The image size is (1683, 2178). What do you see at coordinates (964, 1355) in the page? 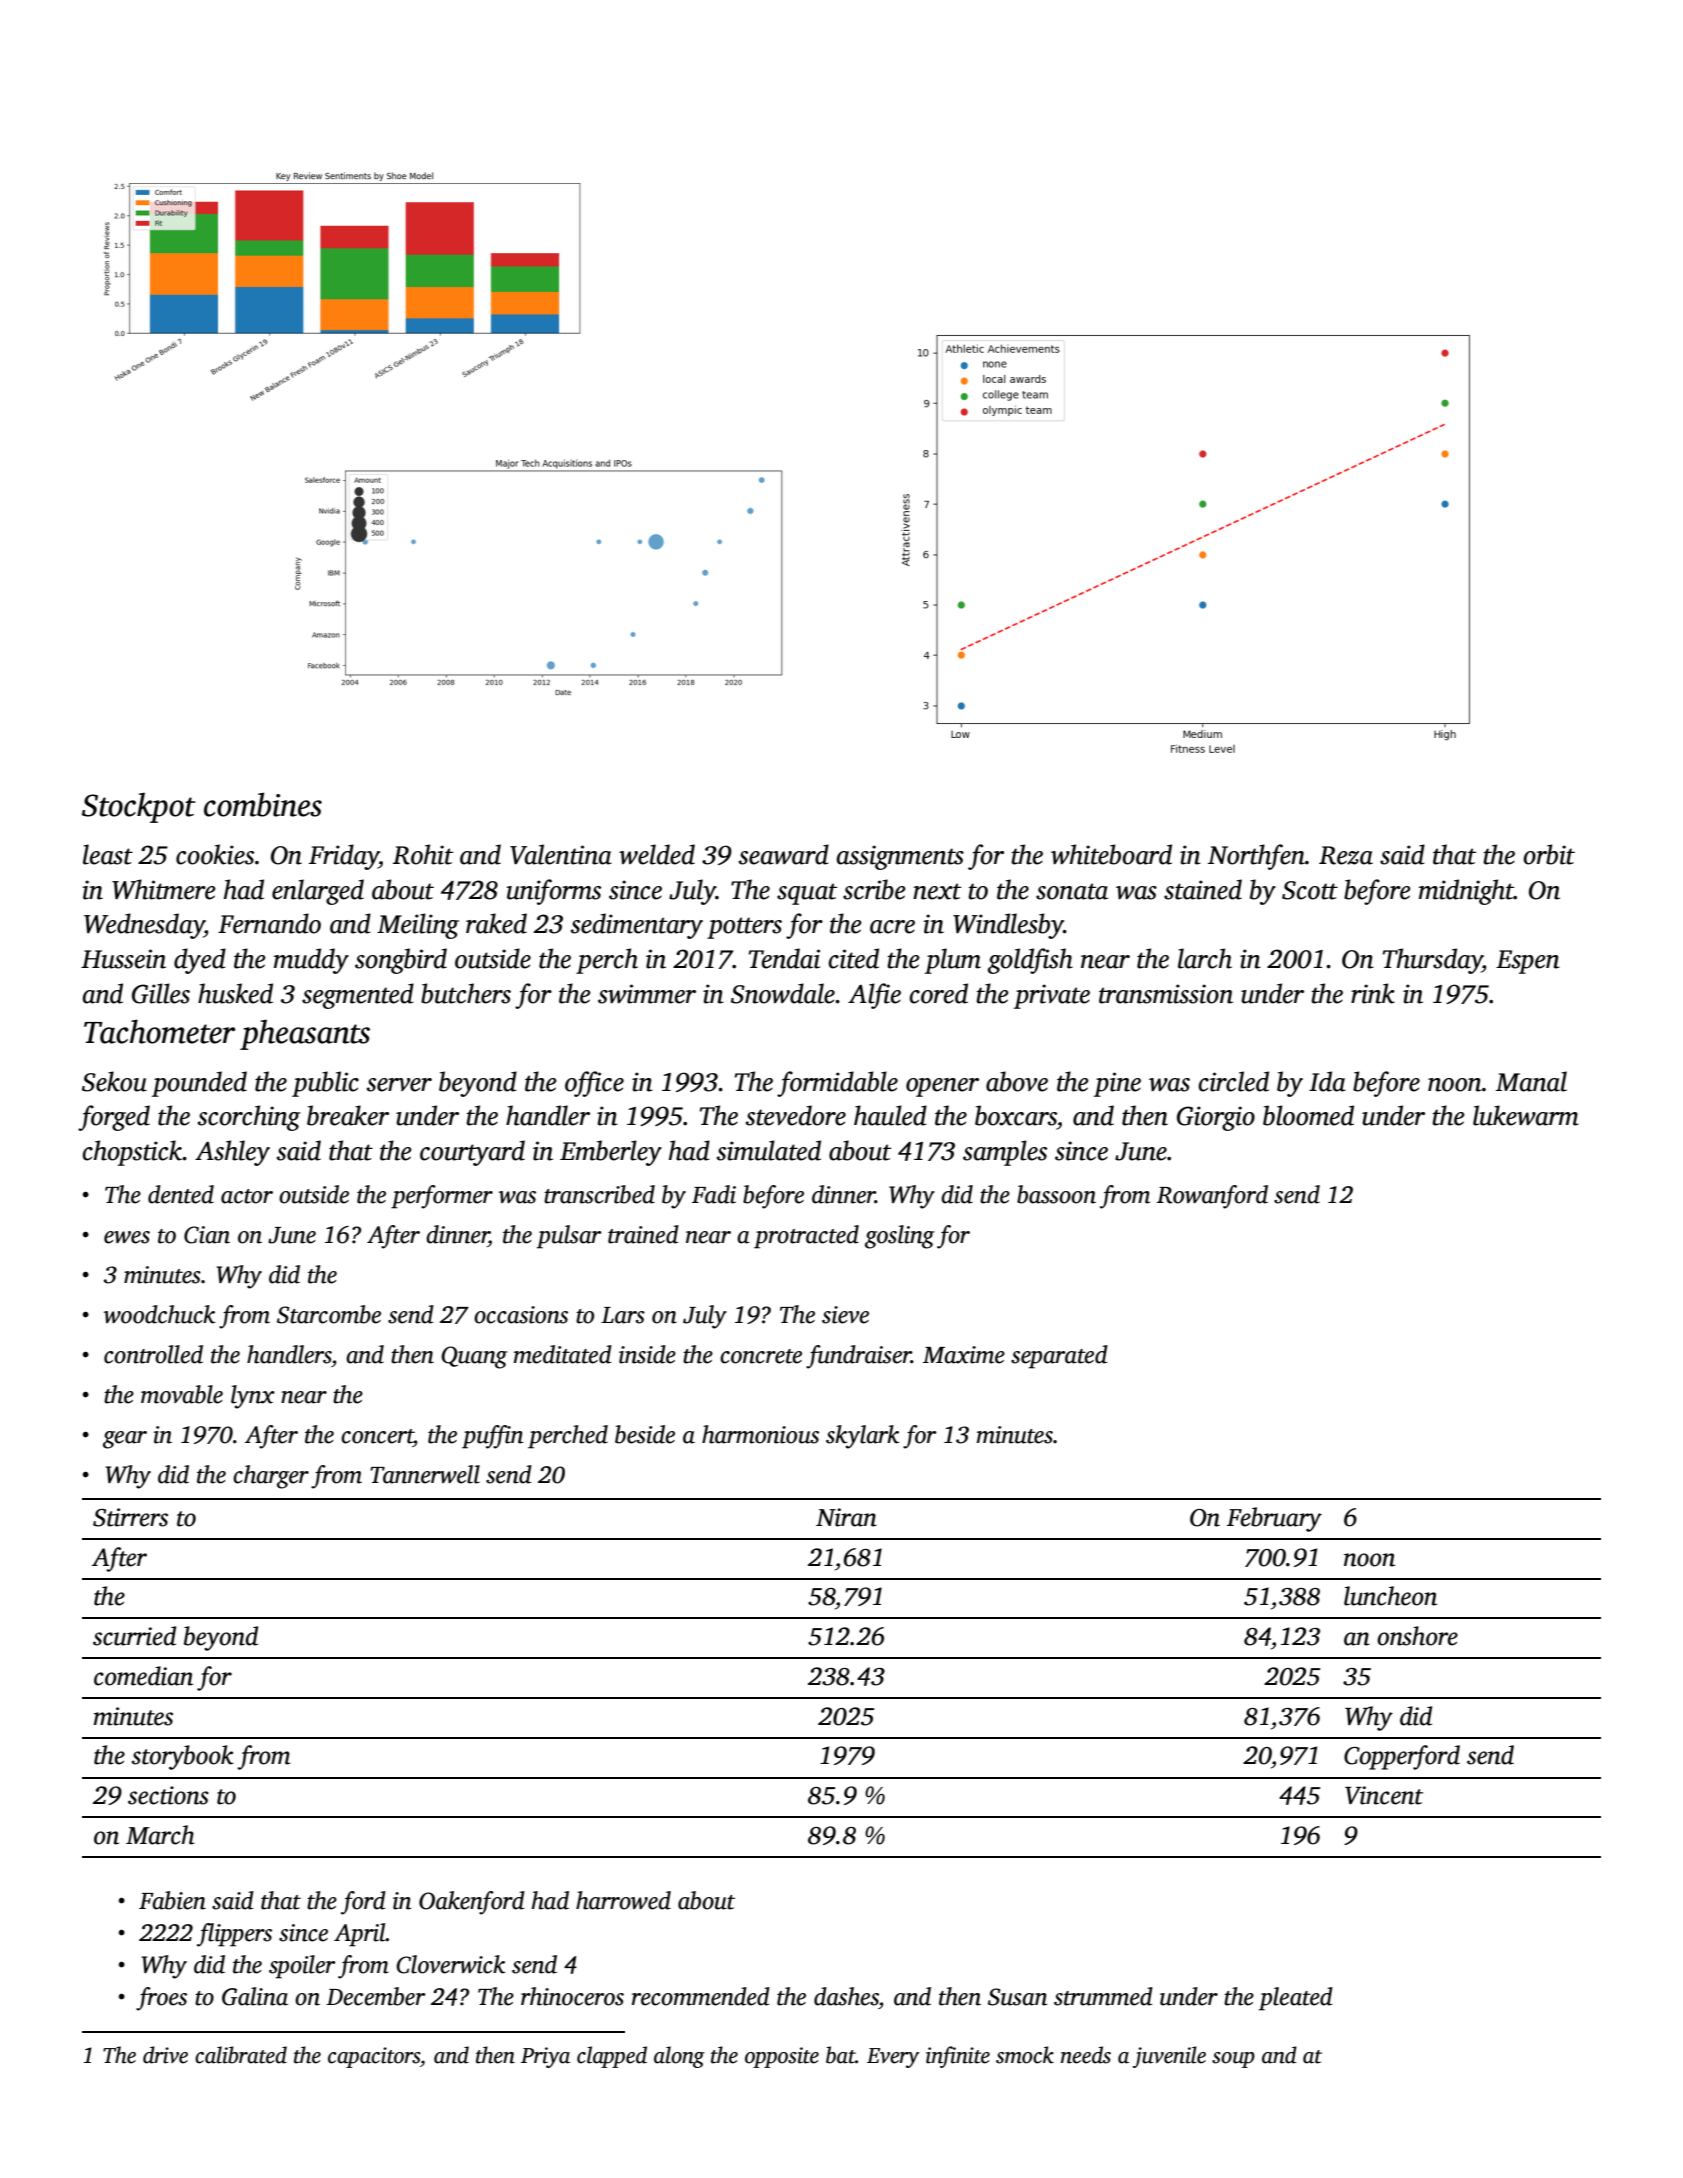
I see `Maxime` at bounding box center [964, 1355].
